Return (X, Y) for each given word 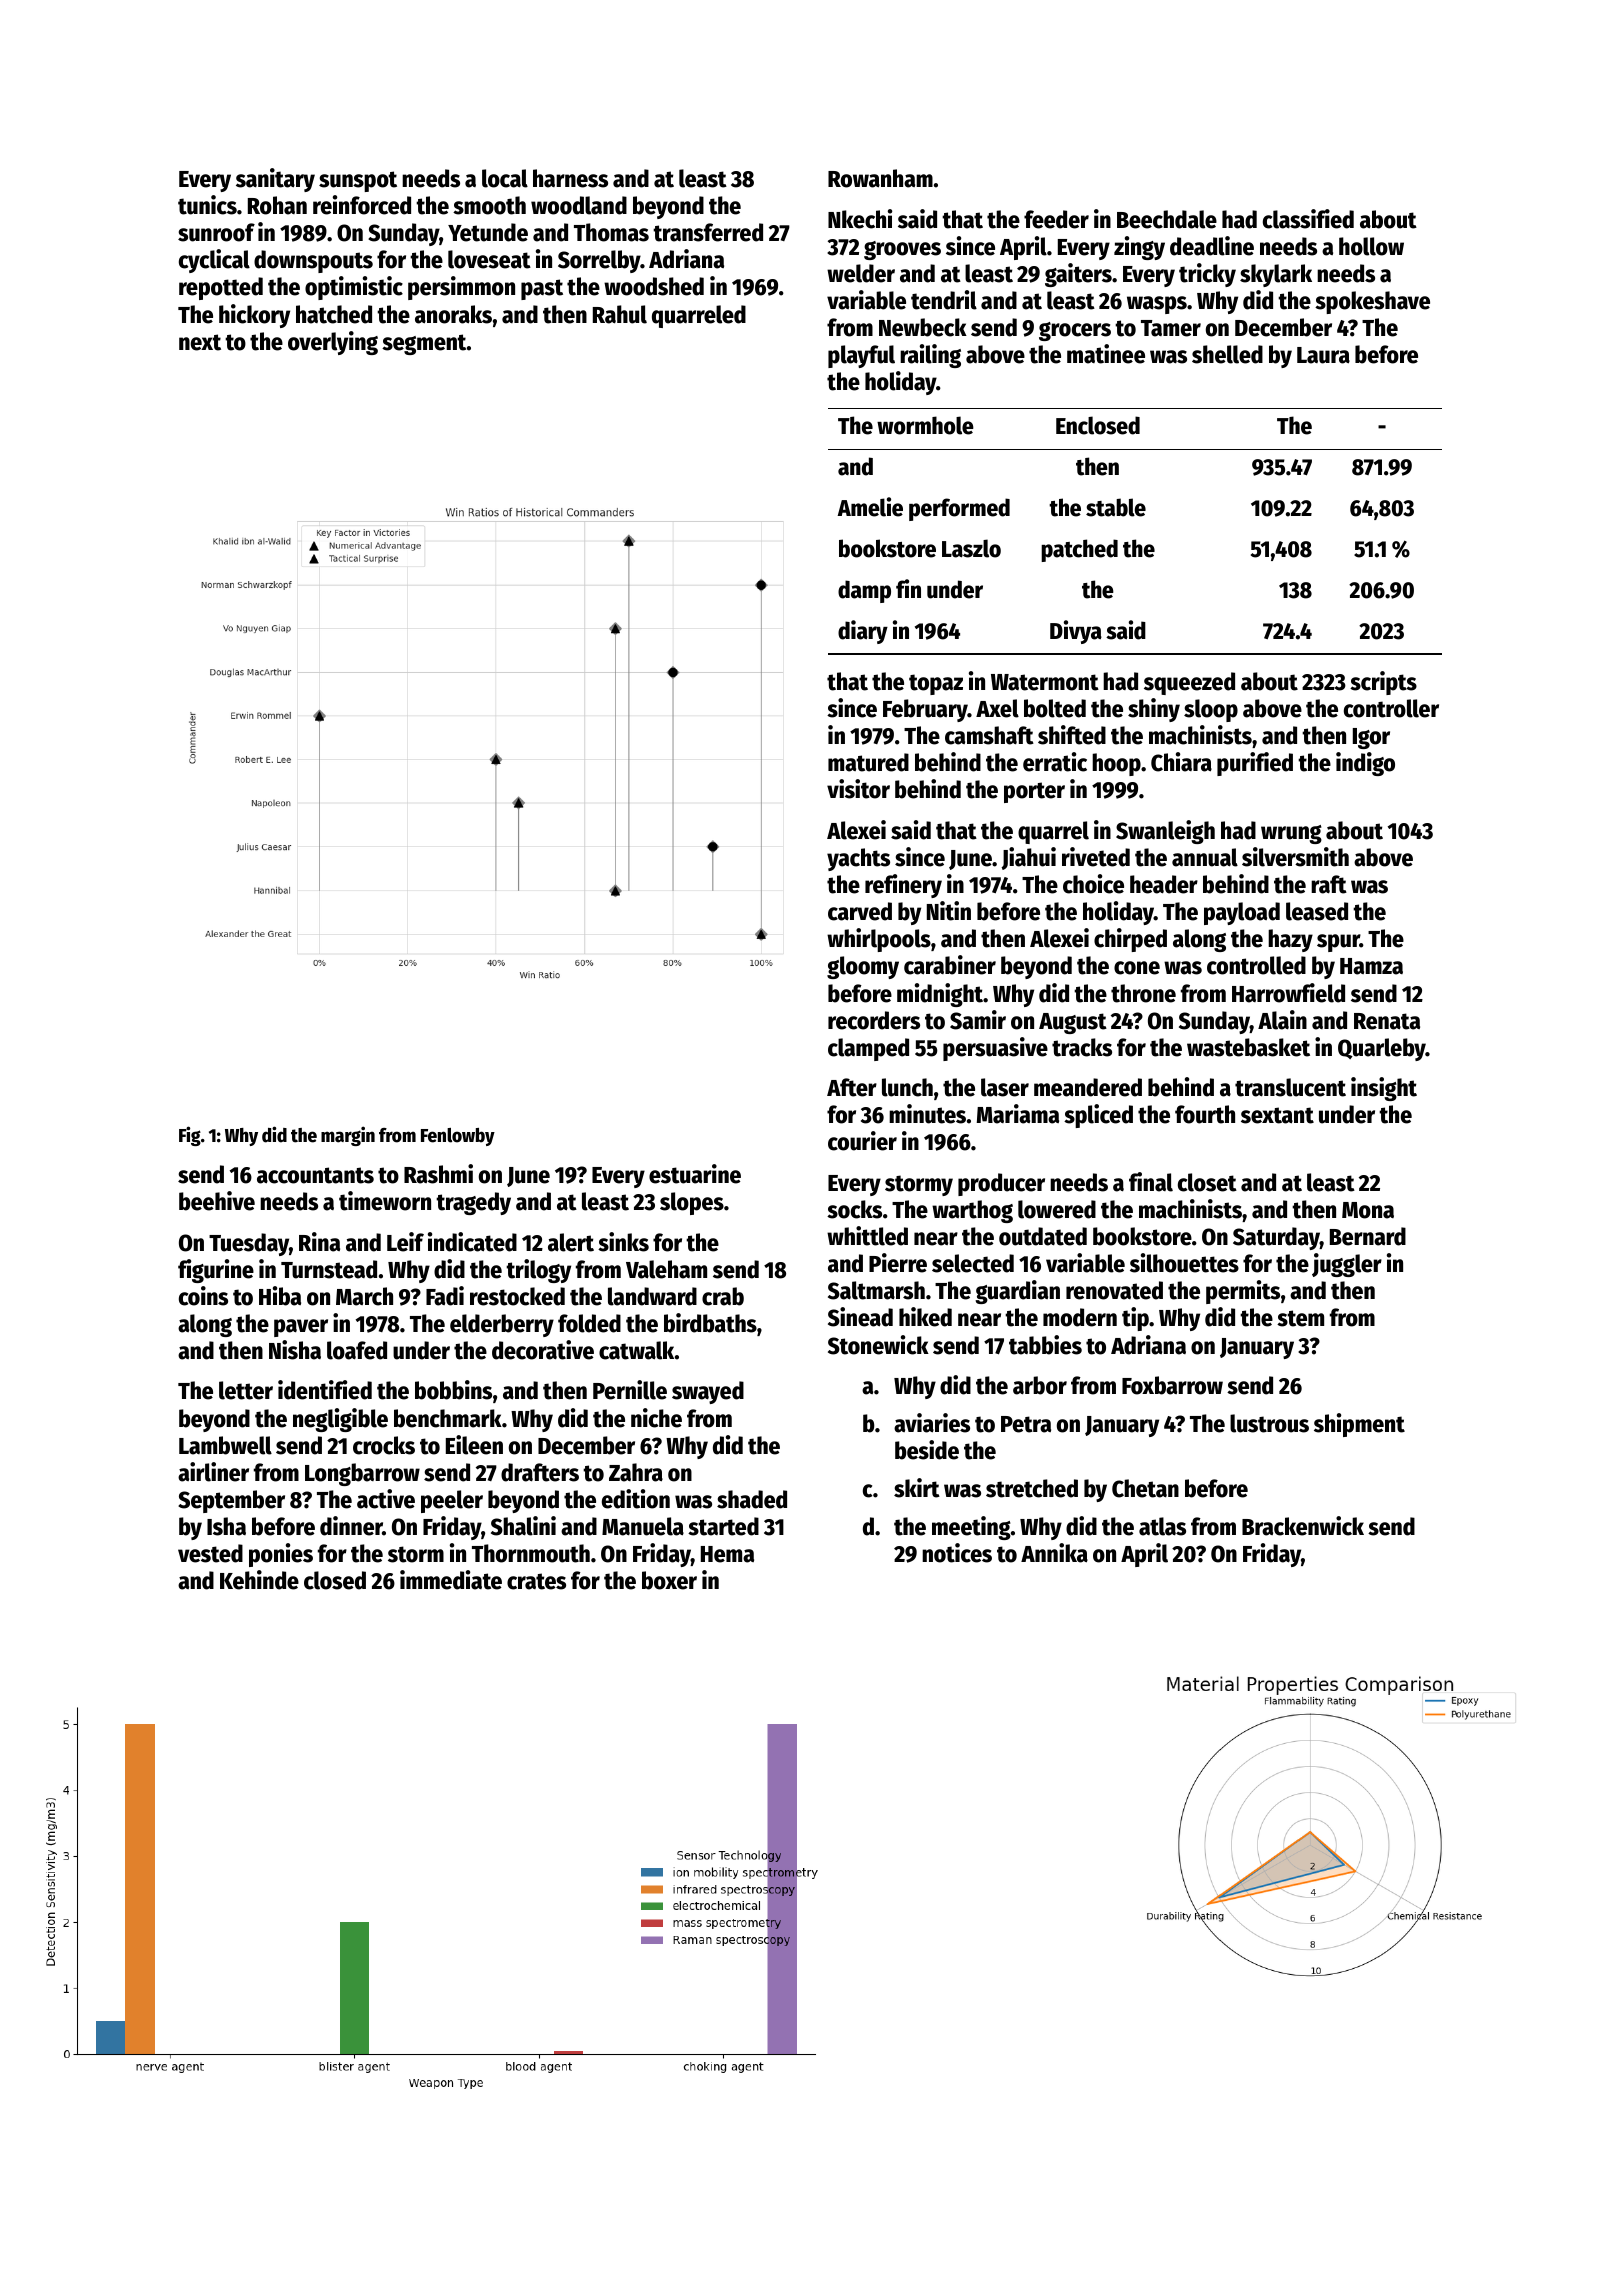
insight (1384, 1089)
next (200, 342)
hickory (254, 316)
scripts (1383, 683)
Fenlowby (458, 1137)
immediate (451, 1580)
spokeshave (1372, 302)
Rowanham (880, 178)
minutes (927, 1114)
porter (1034, 792)
